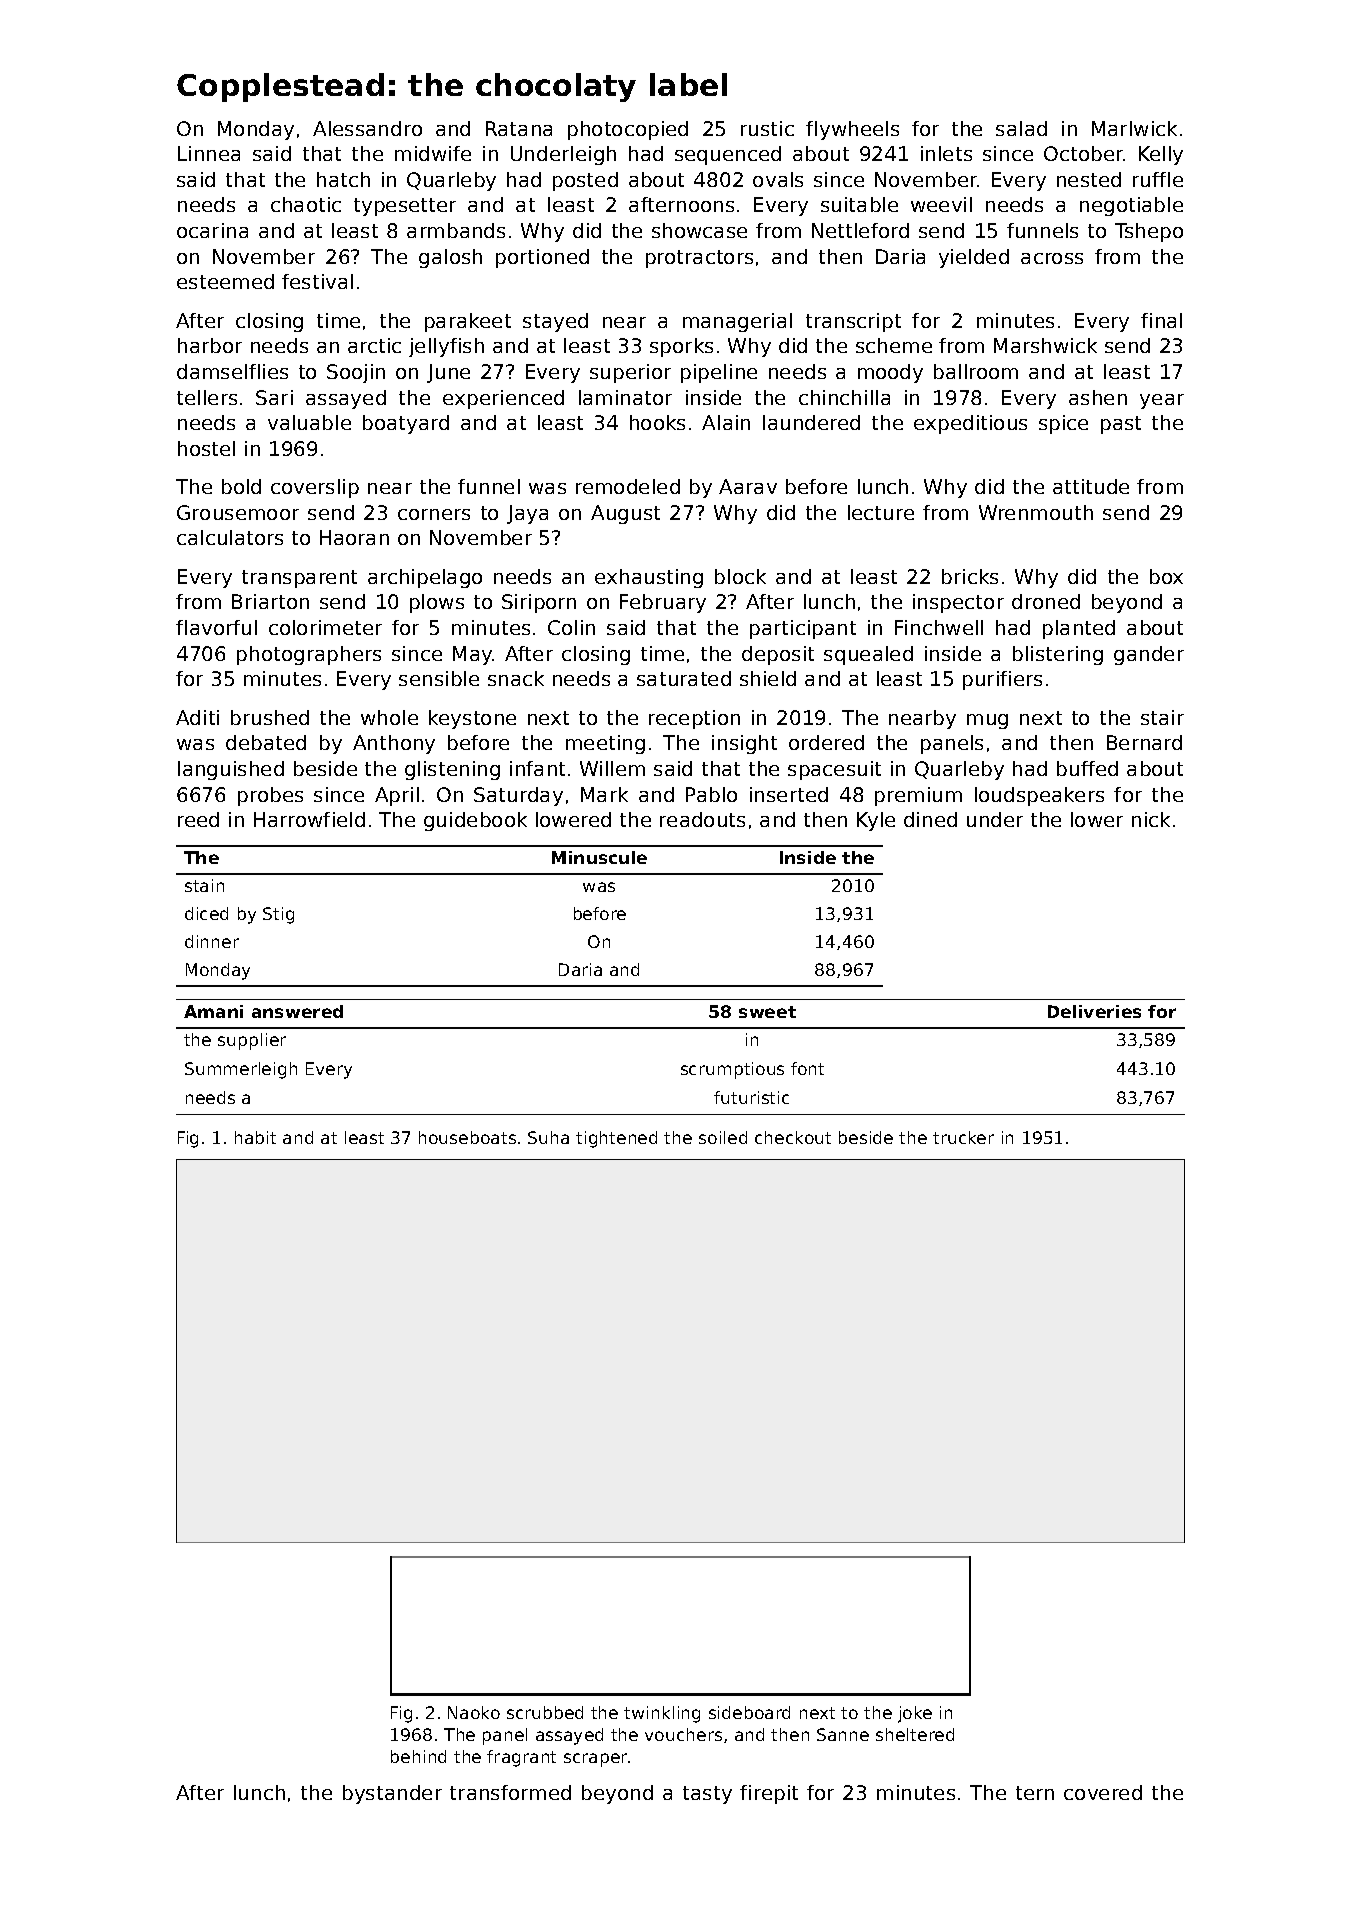 The height and width of the page is (1925, 1361). I want to click on sideboard, so click(749, 1712).
